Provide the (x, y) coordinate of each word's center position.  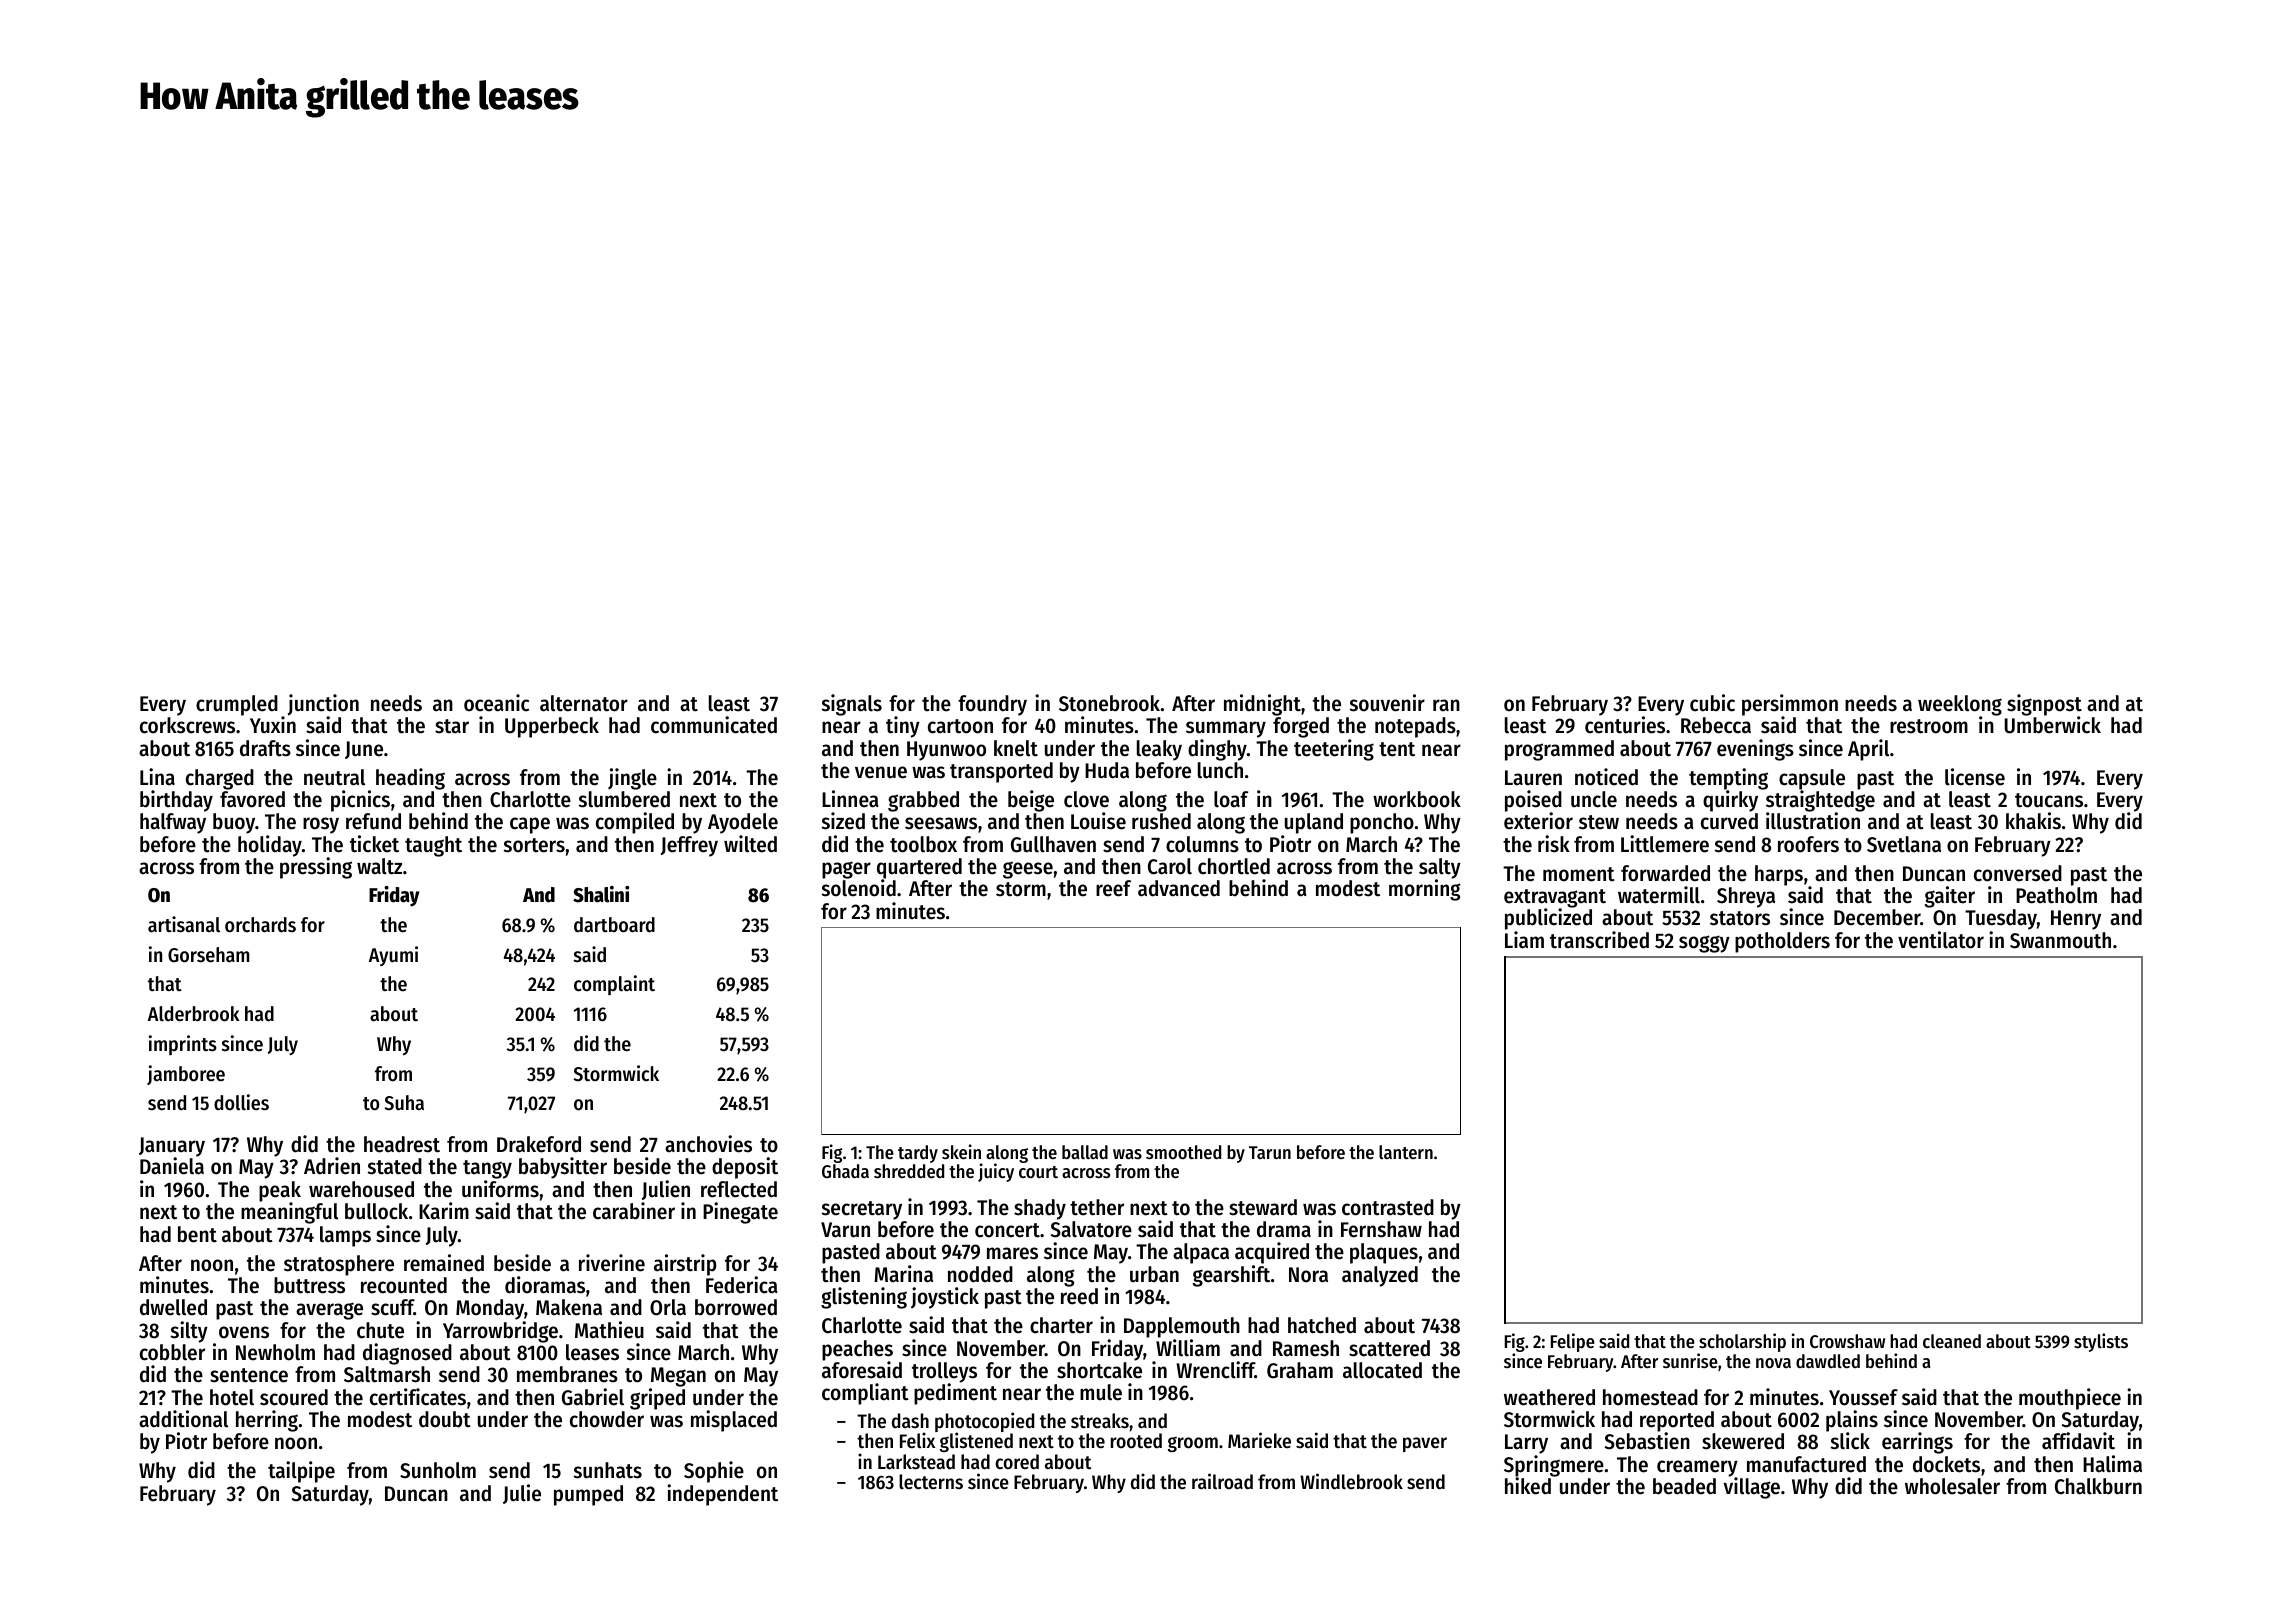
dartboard (614, 925)
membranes (567, 1374)
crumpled (237, 705)
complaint (614, 985)
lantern (1406, 1152)
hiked (1528, 1486)
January (172, 1147)
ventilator (1941, 940)
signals (852, 705)
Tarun (1270, 1152)
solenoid (859, 888)
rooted (1136, 1441)
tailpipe (301, 1472)
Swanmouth (2060, 940)
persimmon (1790, 705)
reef (1113, 888)
